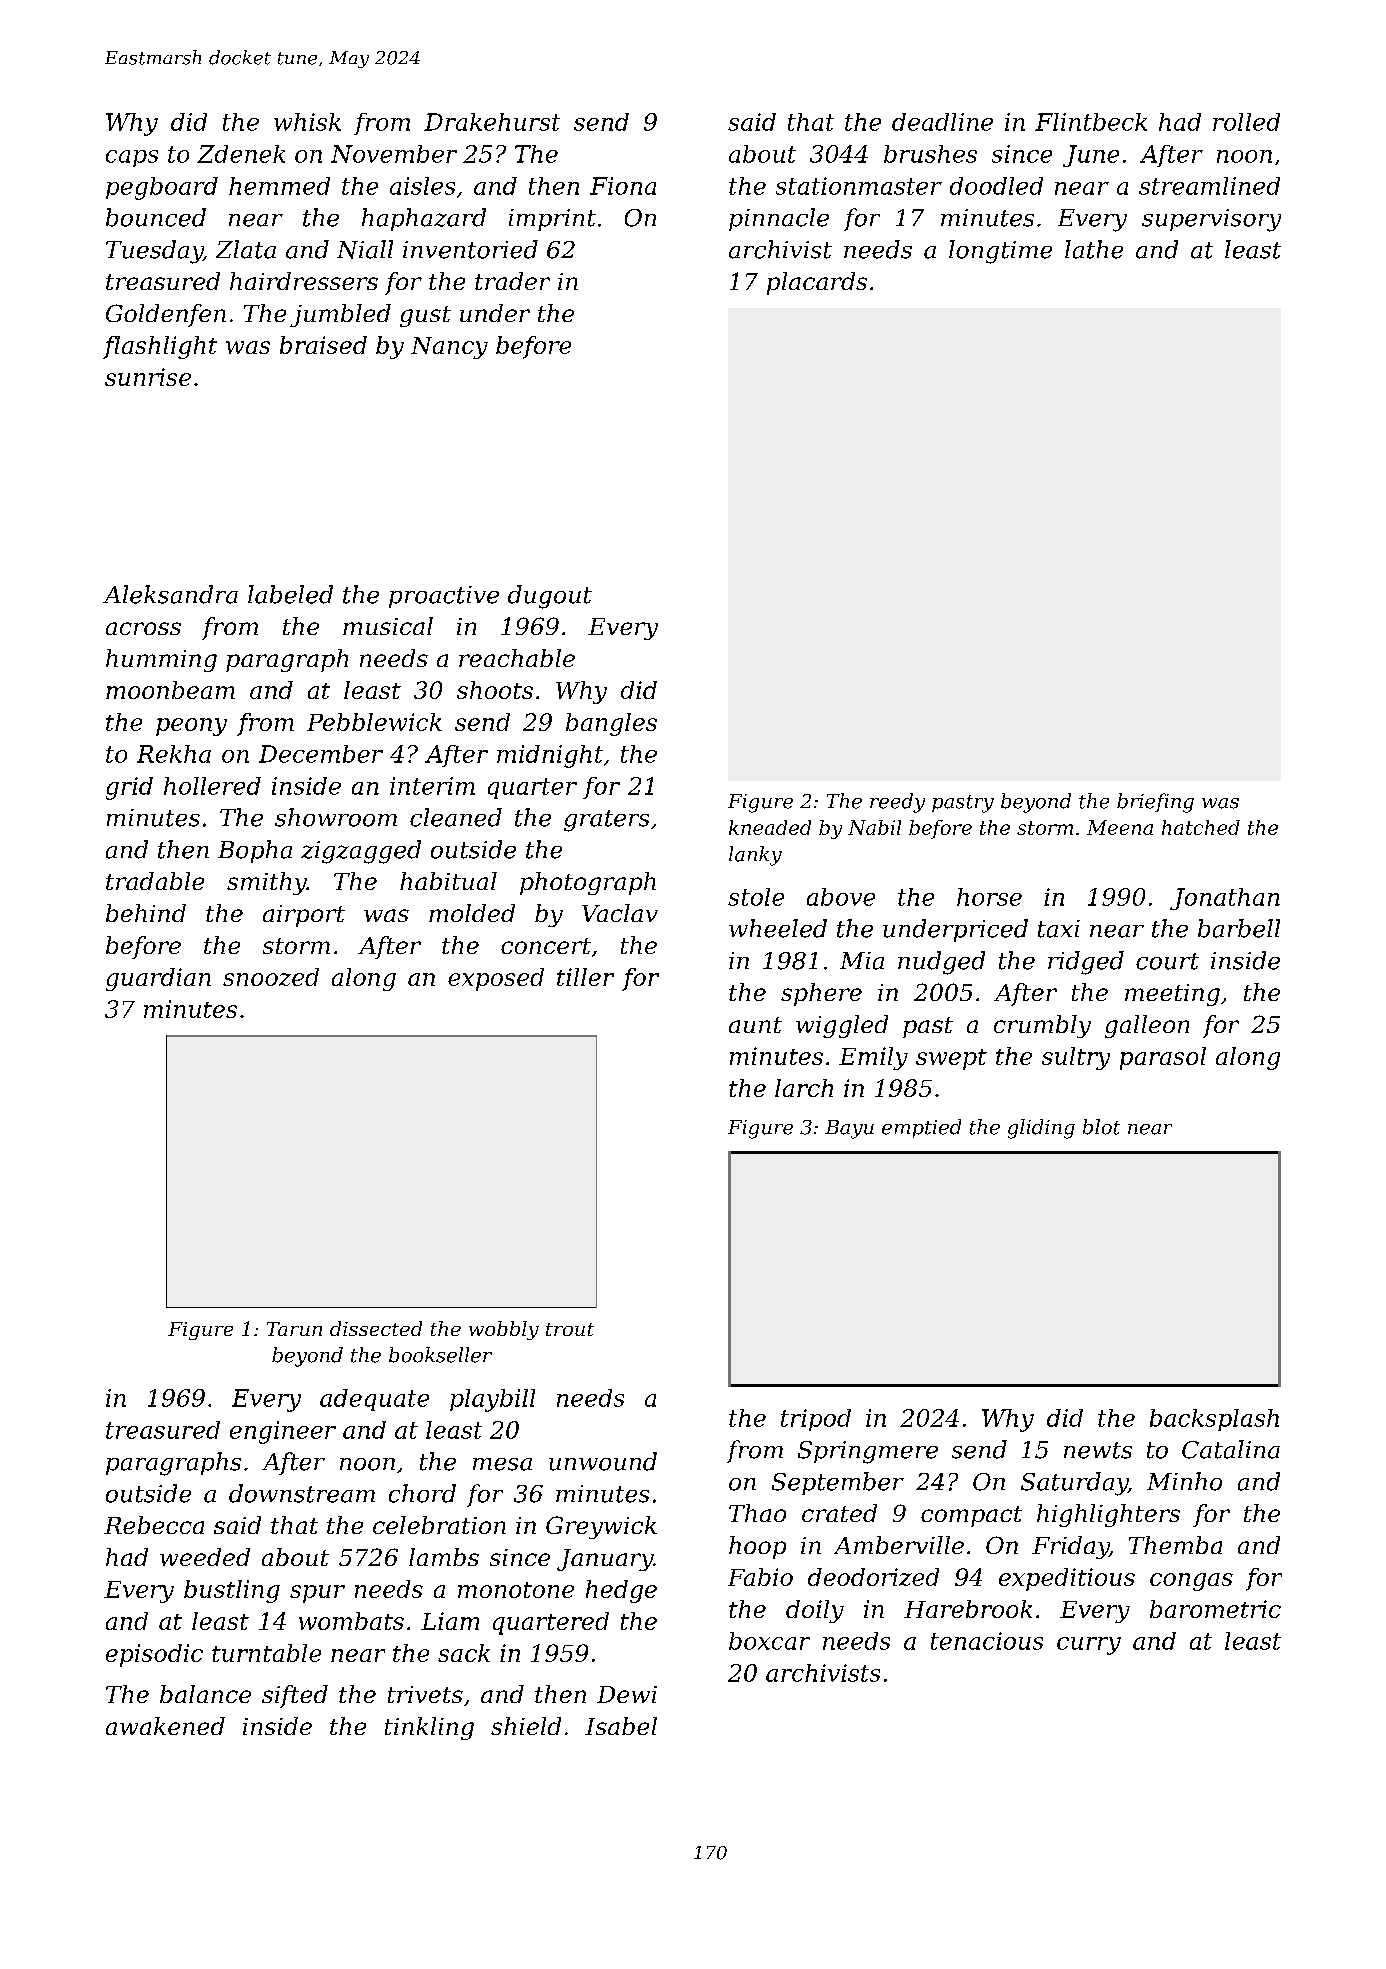  What do you see at coordinates (429, 1728) in the image?
I see `tinkling` at bounding box center [429, 1728].
